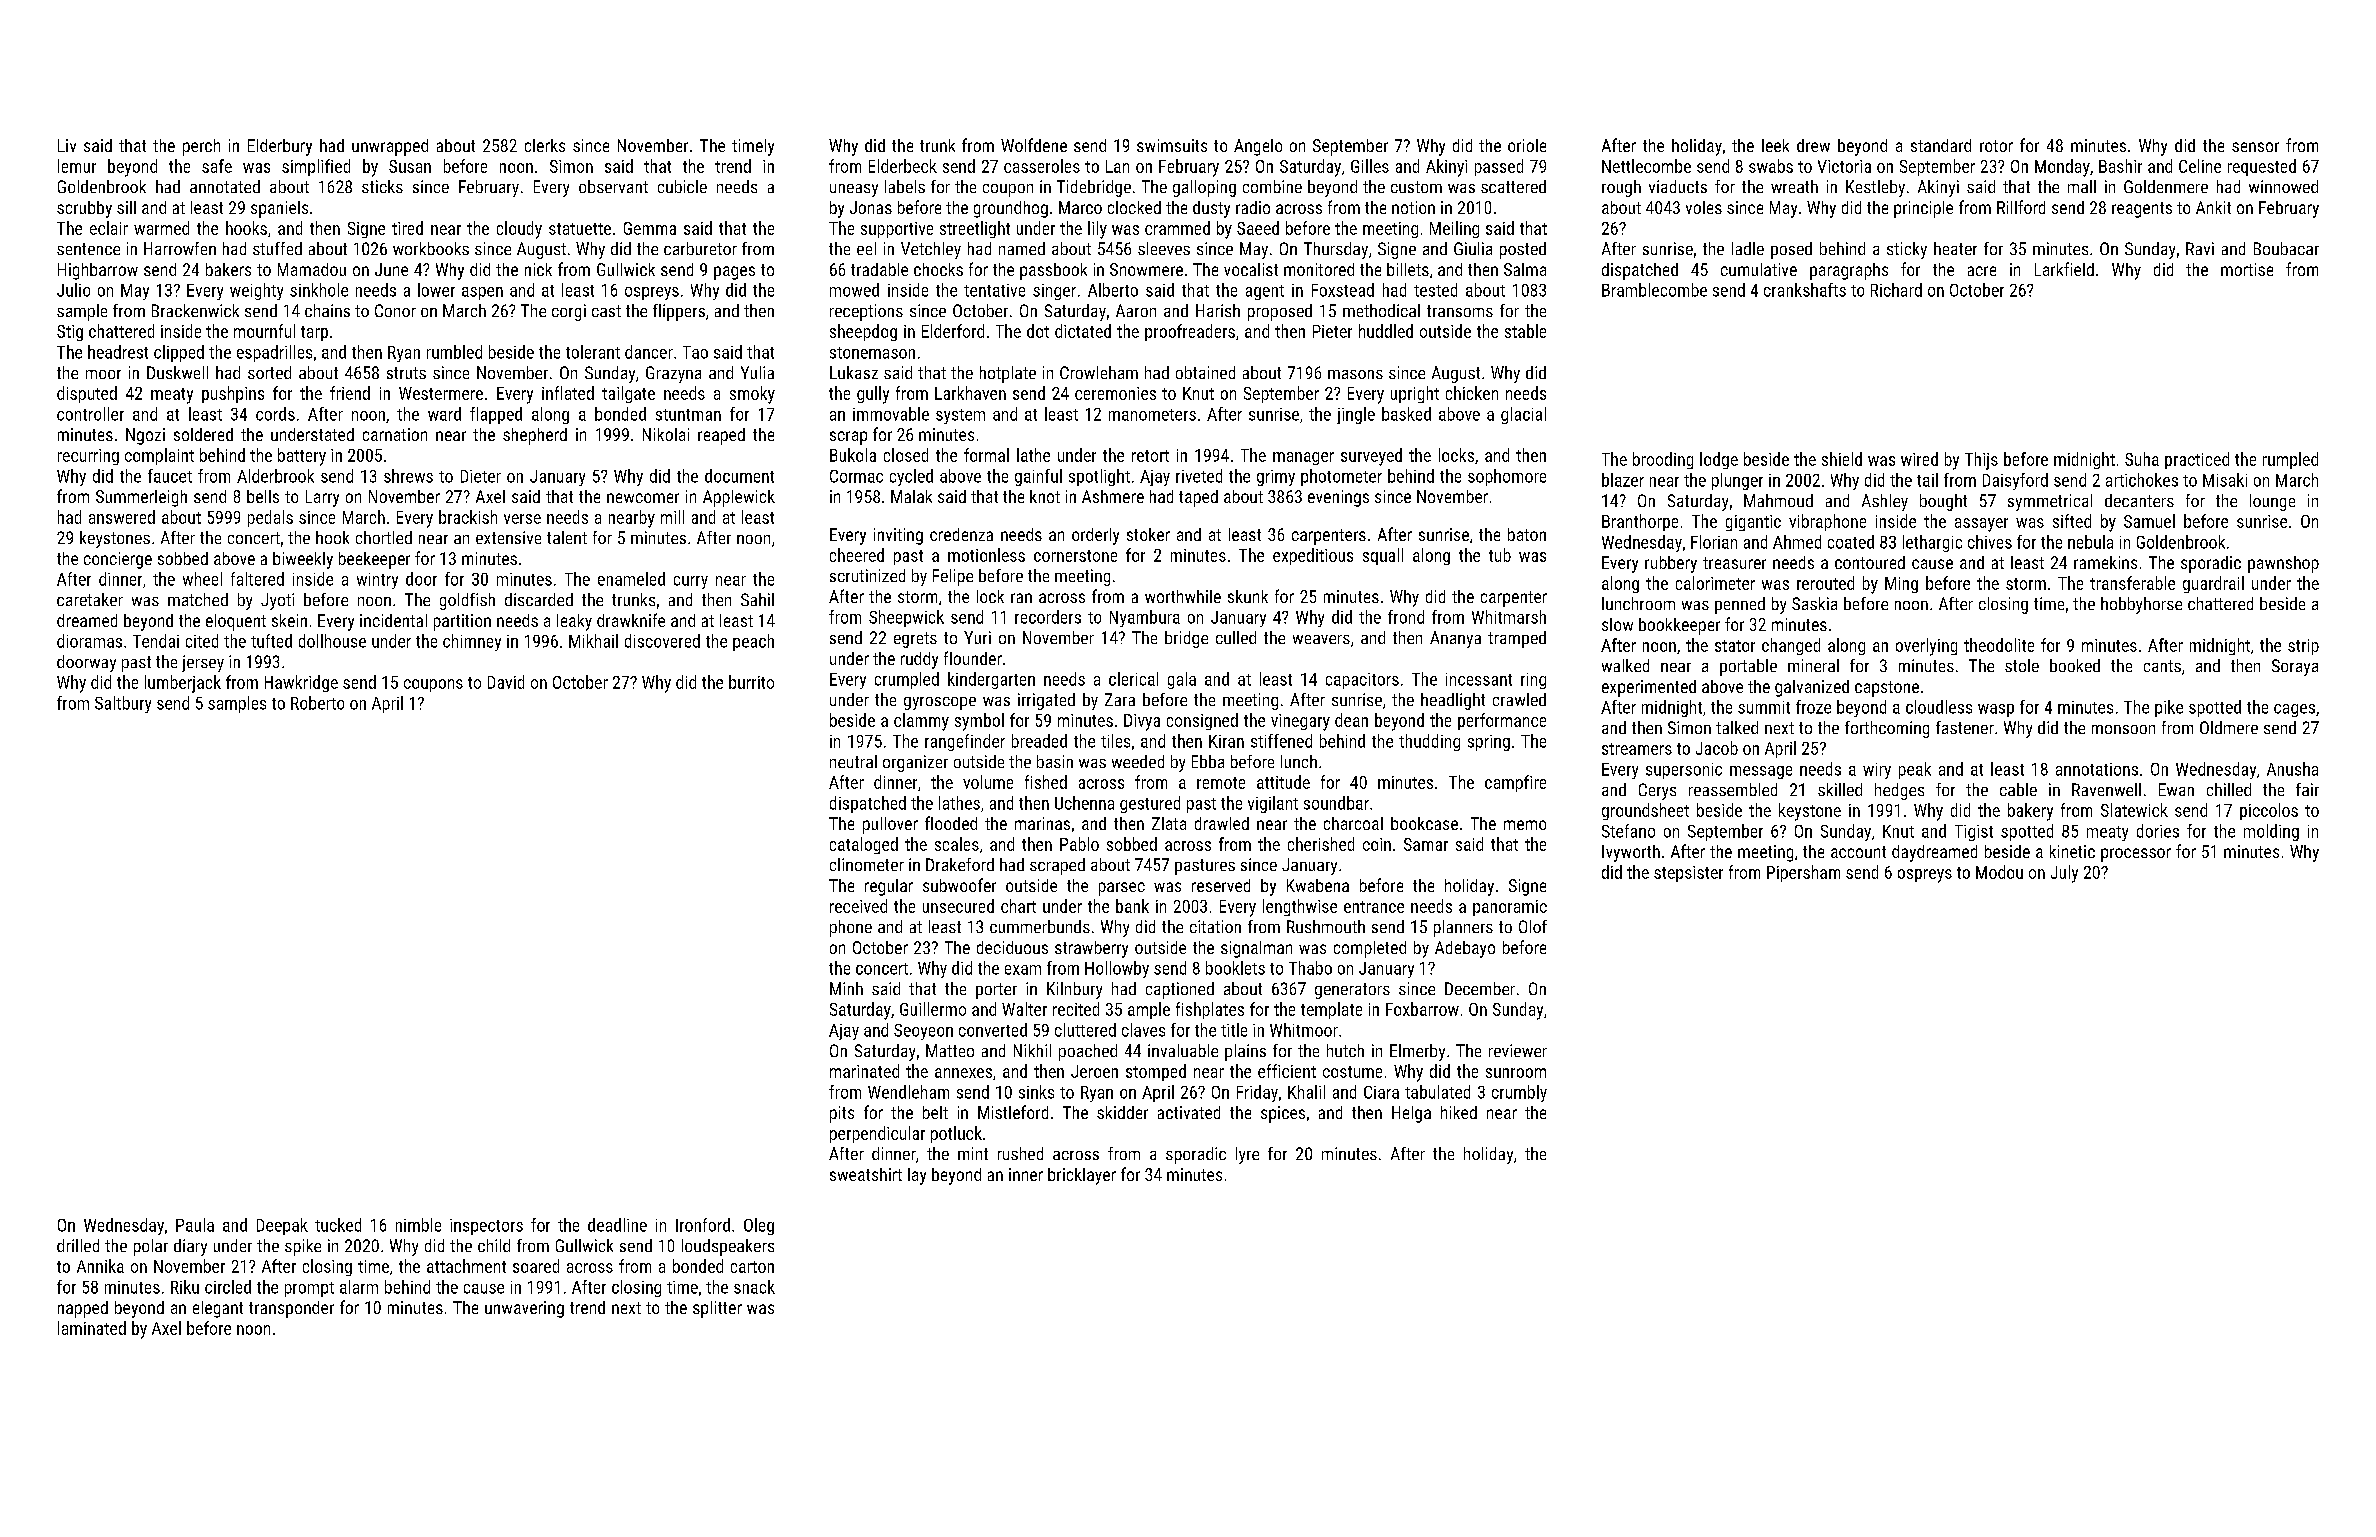 This page has width=2376, height=1537. What do you see at coordinates (1182, 680) in the page?
I see `gala` at bounding box center [1182, 680].
